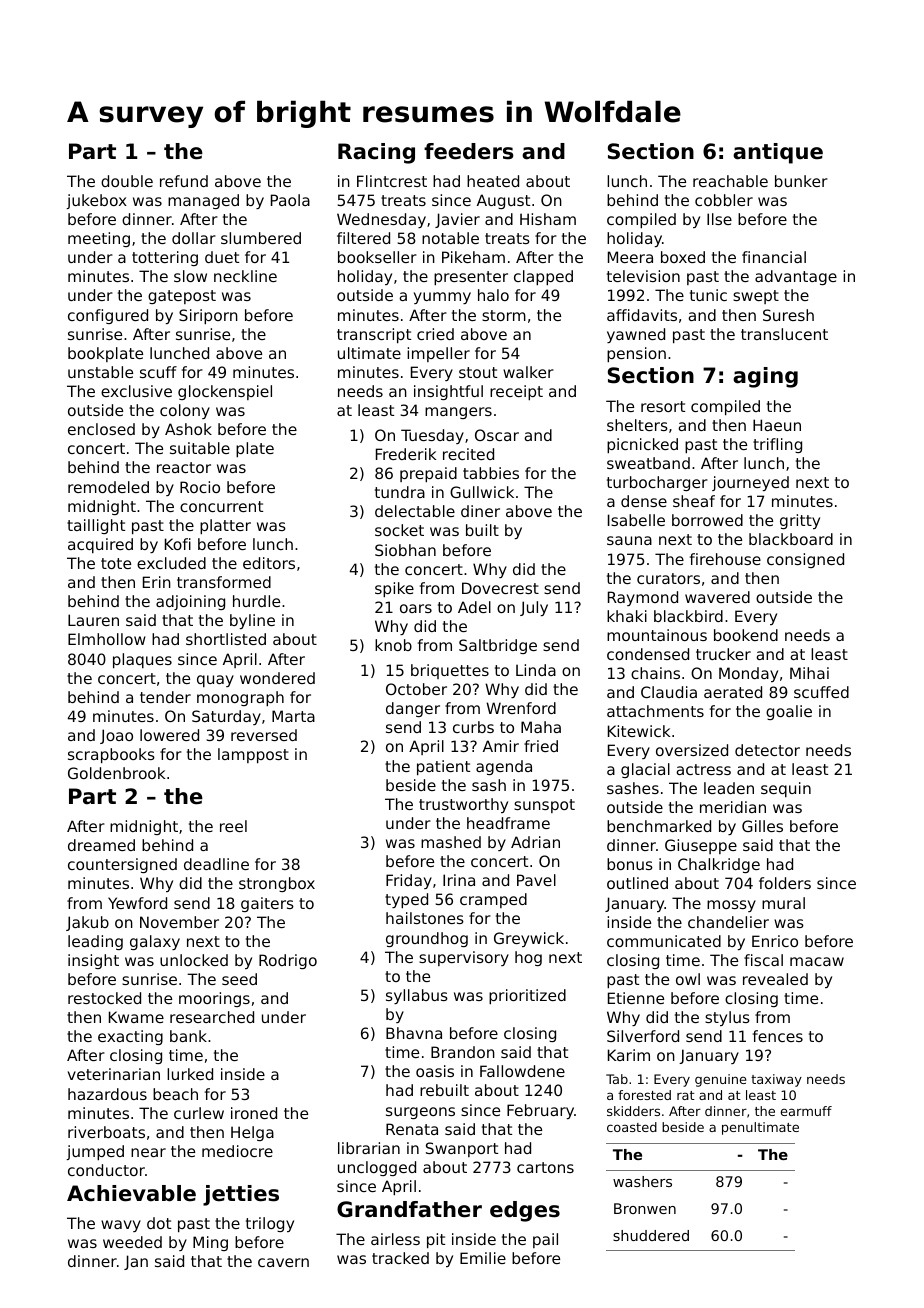  Describe the element at coordinates (778, 153) in the page. I see `antique` at that location.
